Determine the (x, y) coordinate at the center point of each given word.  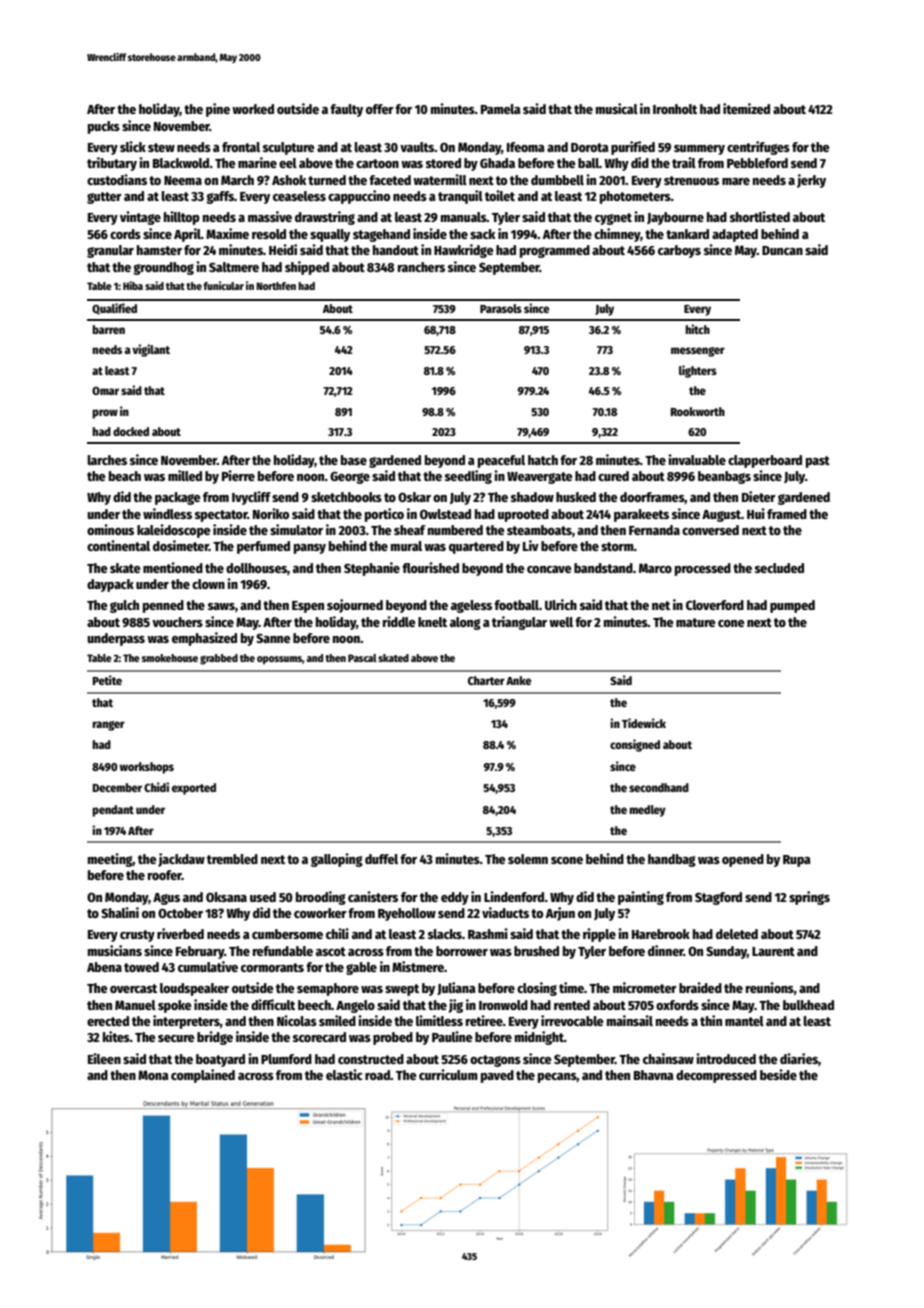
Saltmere (234, 267)
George (350, 477)
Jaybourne (675, 218)
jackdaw (181, 860)
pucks (104, 127)
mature (696, 622)
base (354, 460)
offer (380, 109)
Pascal (362, 658)
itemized (746, 108)
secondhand (659, 787)
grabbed (219, 659)
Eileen (104, 1058)
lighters (698, 371)
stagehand (381, 235)
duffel (381, 859)
